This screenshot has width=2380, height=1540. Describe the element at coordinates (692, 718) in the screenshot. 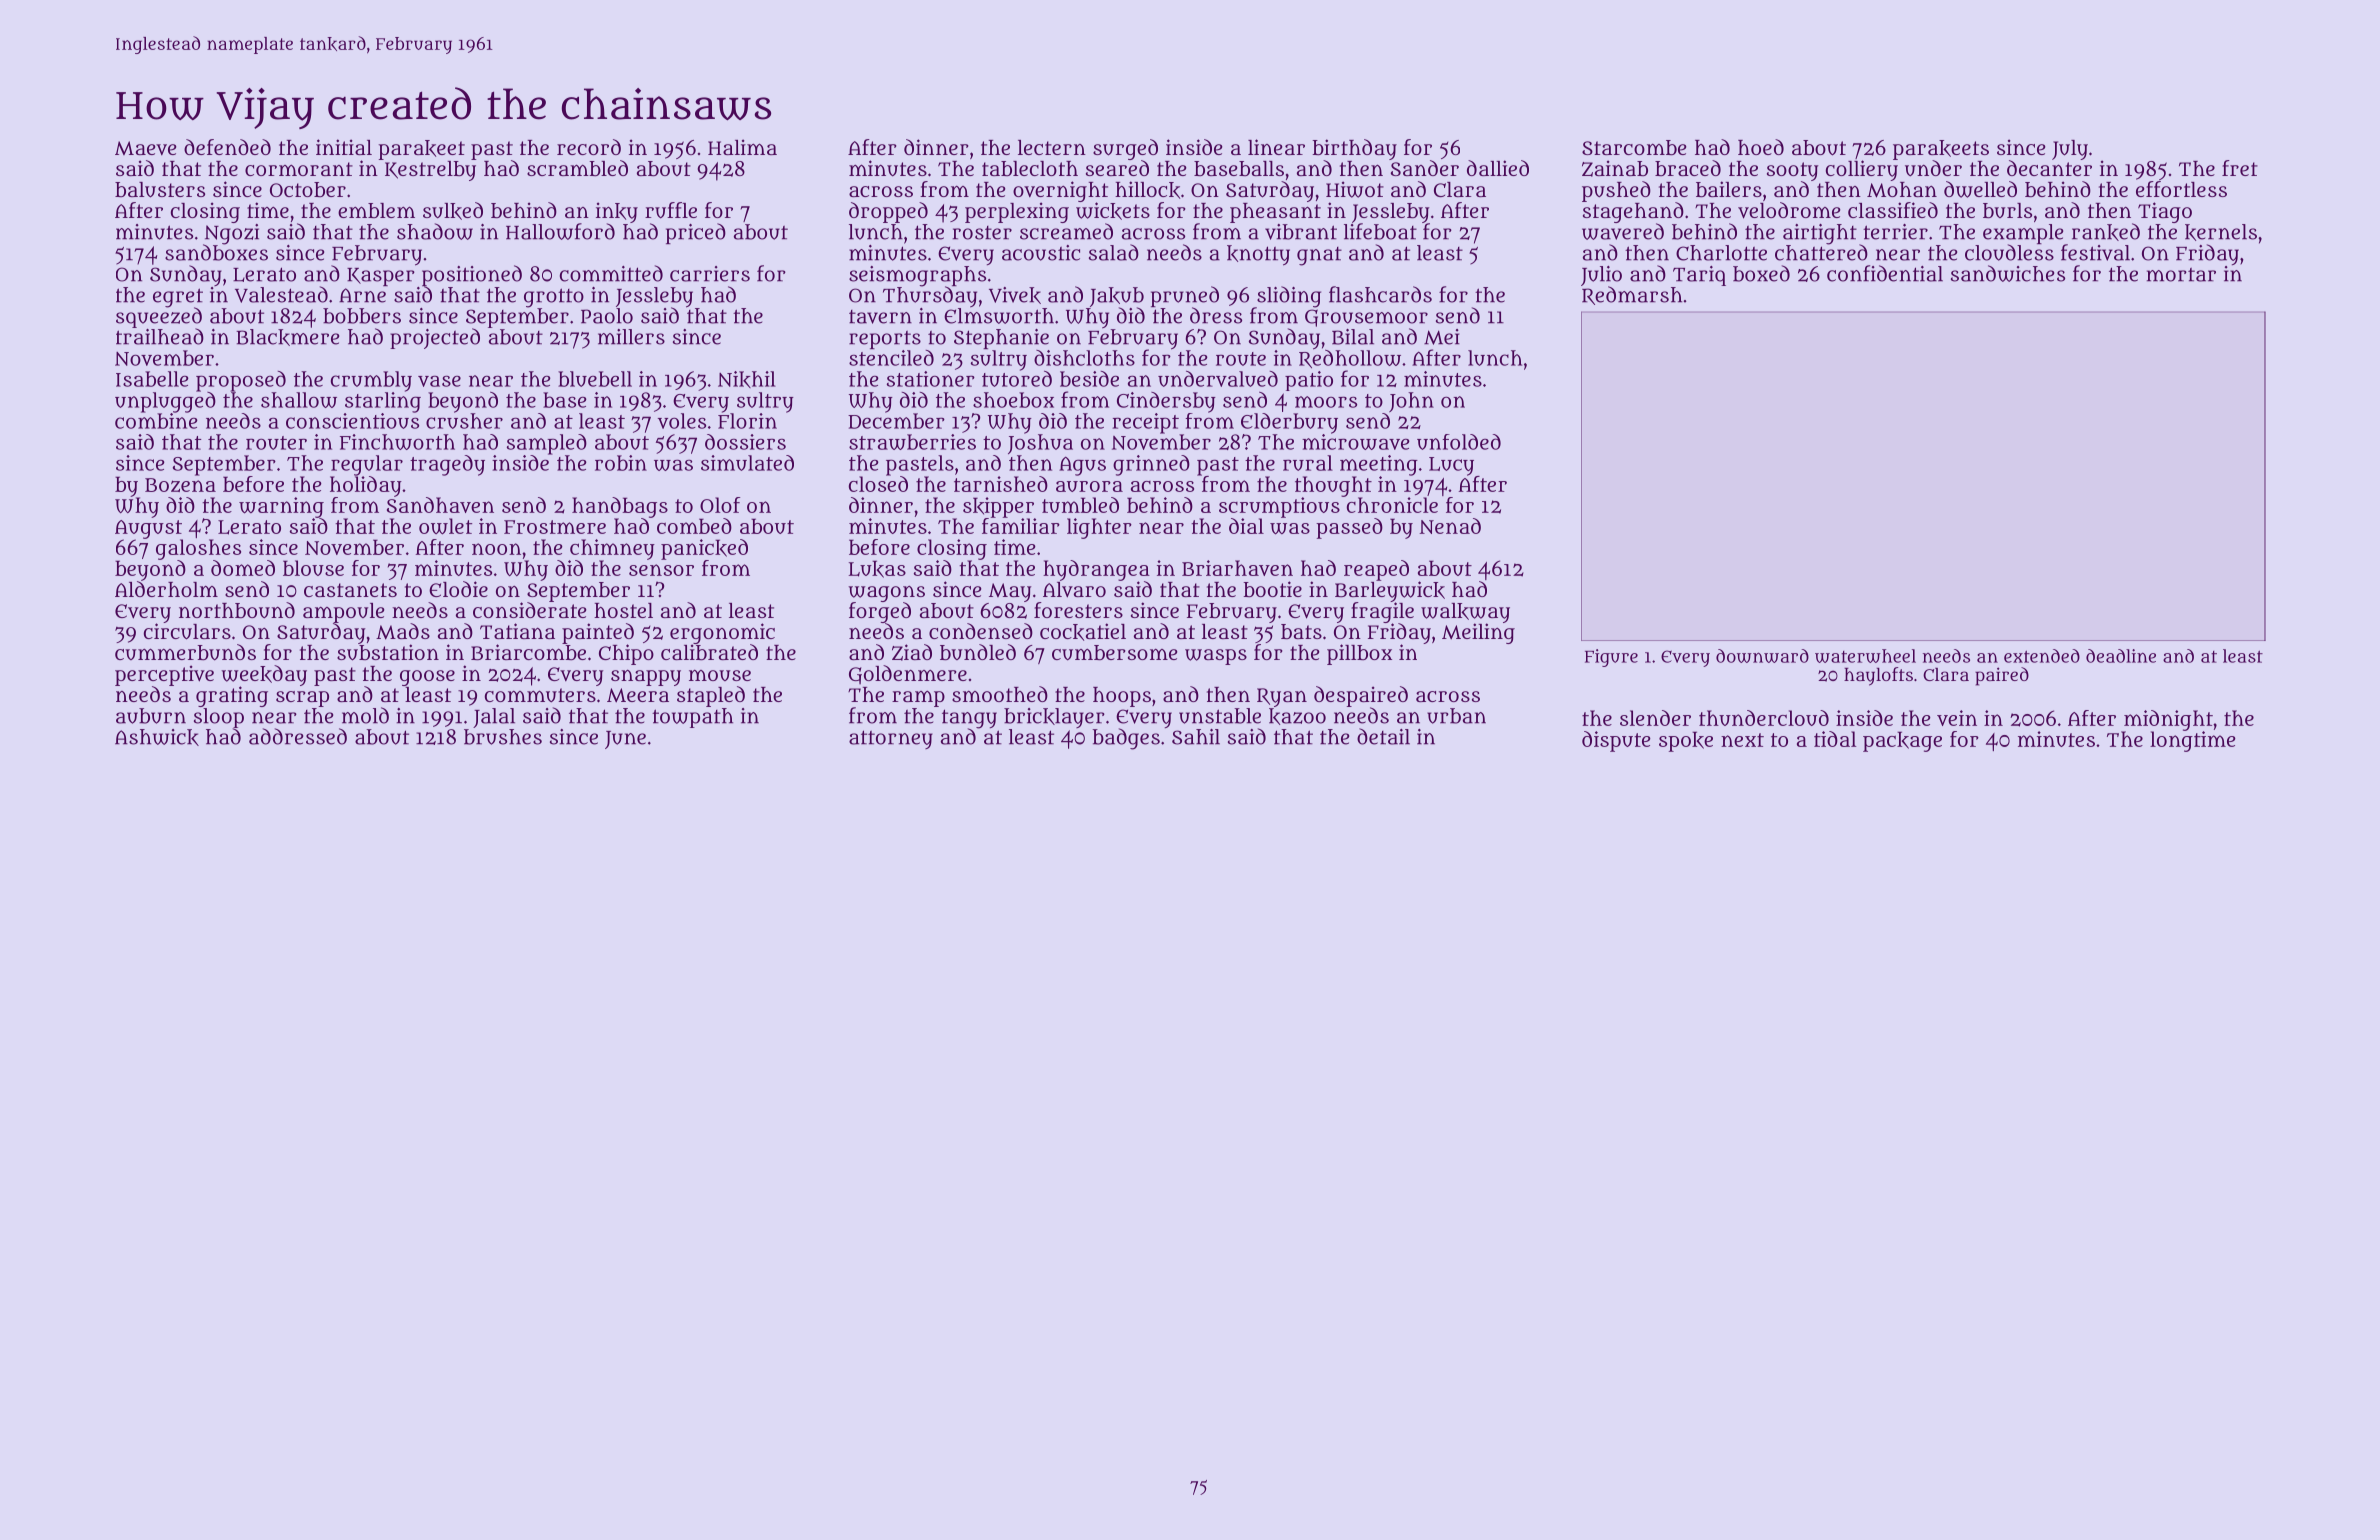

I see `towpath` at that location.
